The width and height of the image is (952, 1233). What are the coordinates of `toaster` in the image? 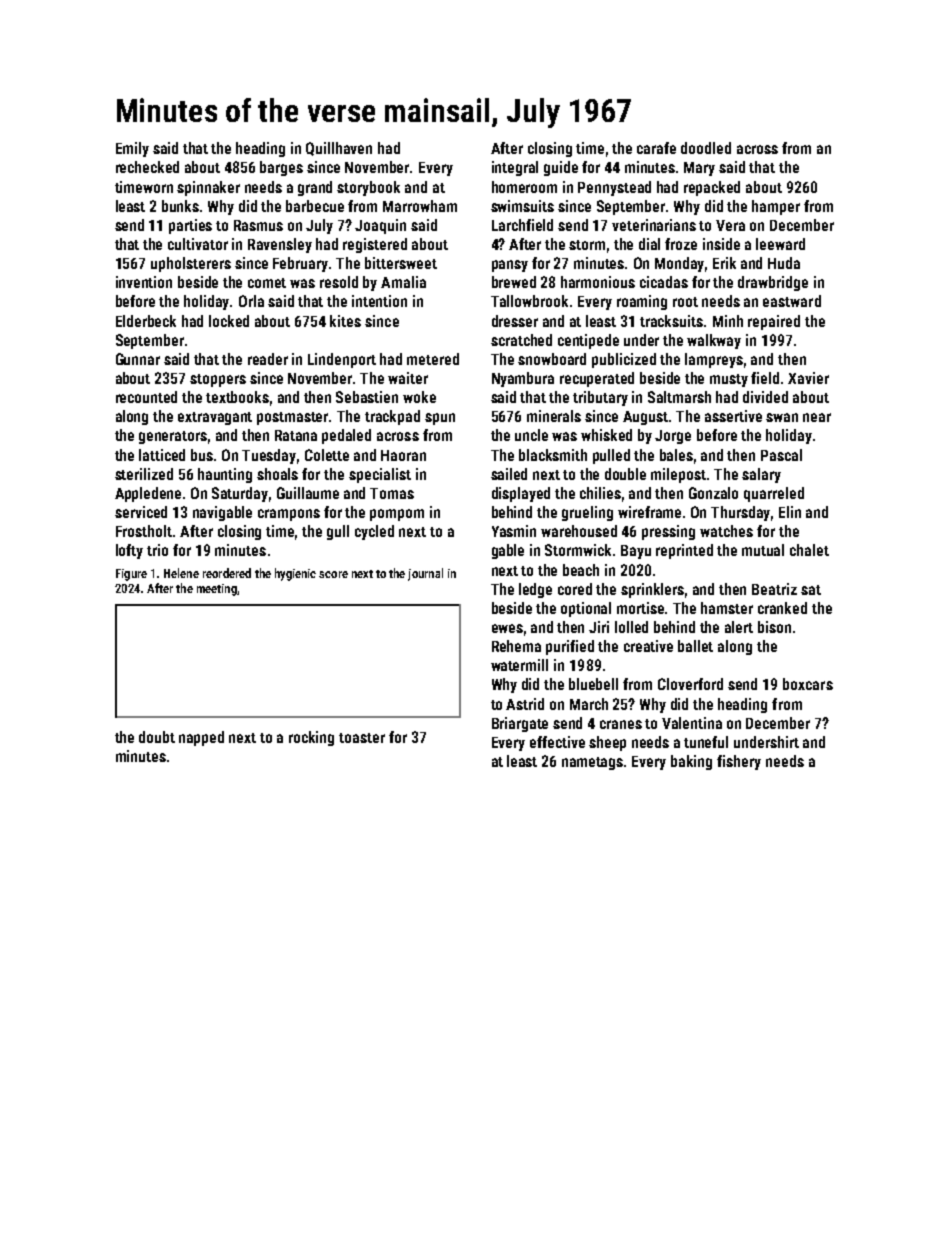 It's located at (362, 738).
